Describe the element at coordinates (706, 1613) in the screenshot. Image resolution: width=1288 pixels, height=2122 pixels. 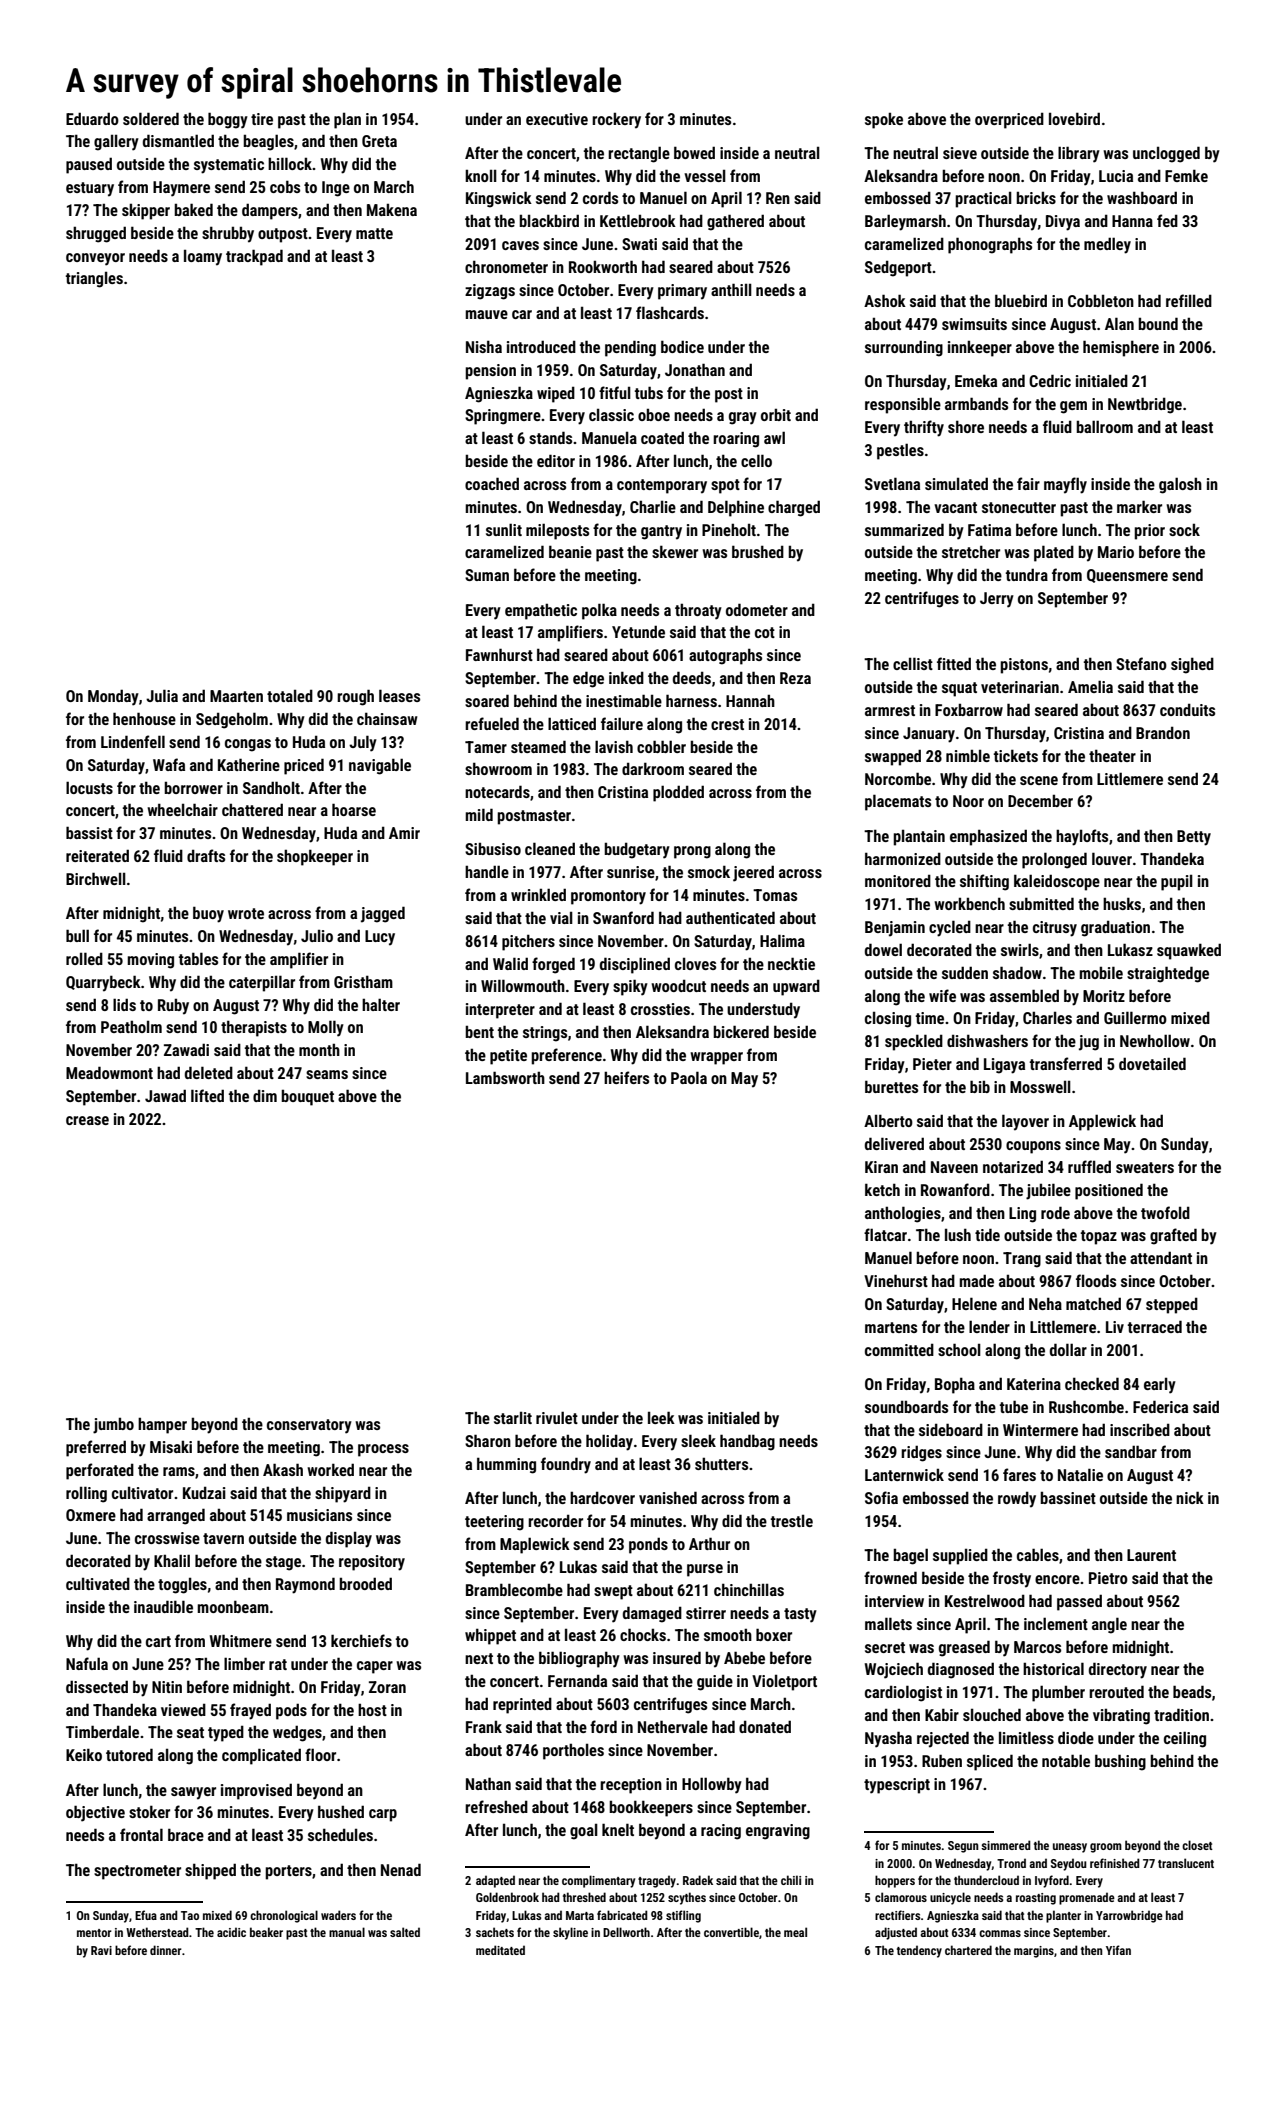
I see `stirrer` at that location.
